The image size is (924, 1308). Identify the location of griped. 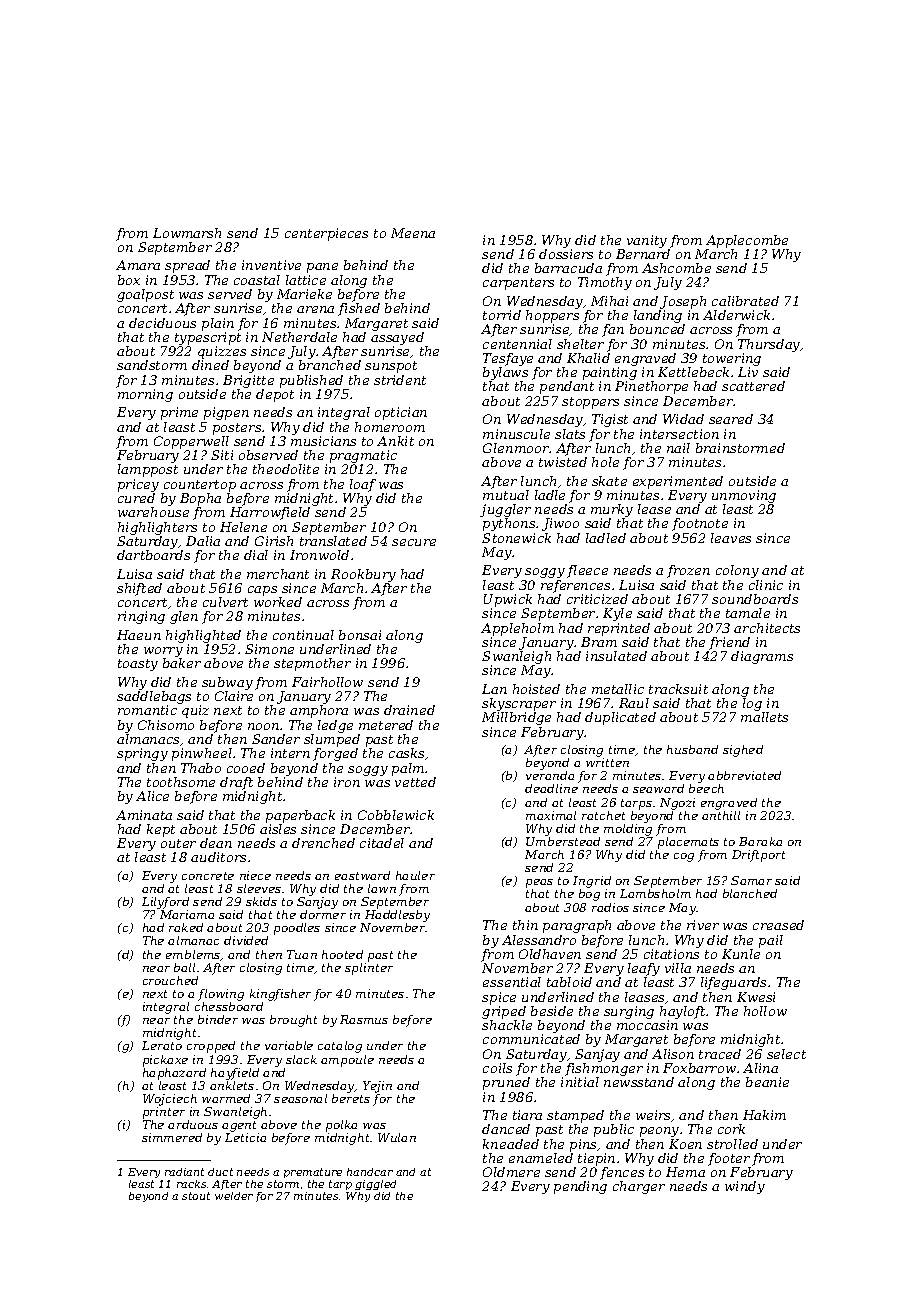
(504, 1012).
